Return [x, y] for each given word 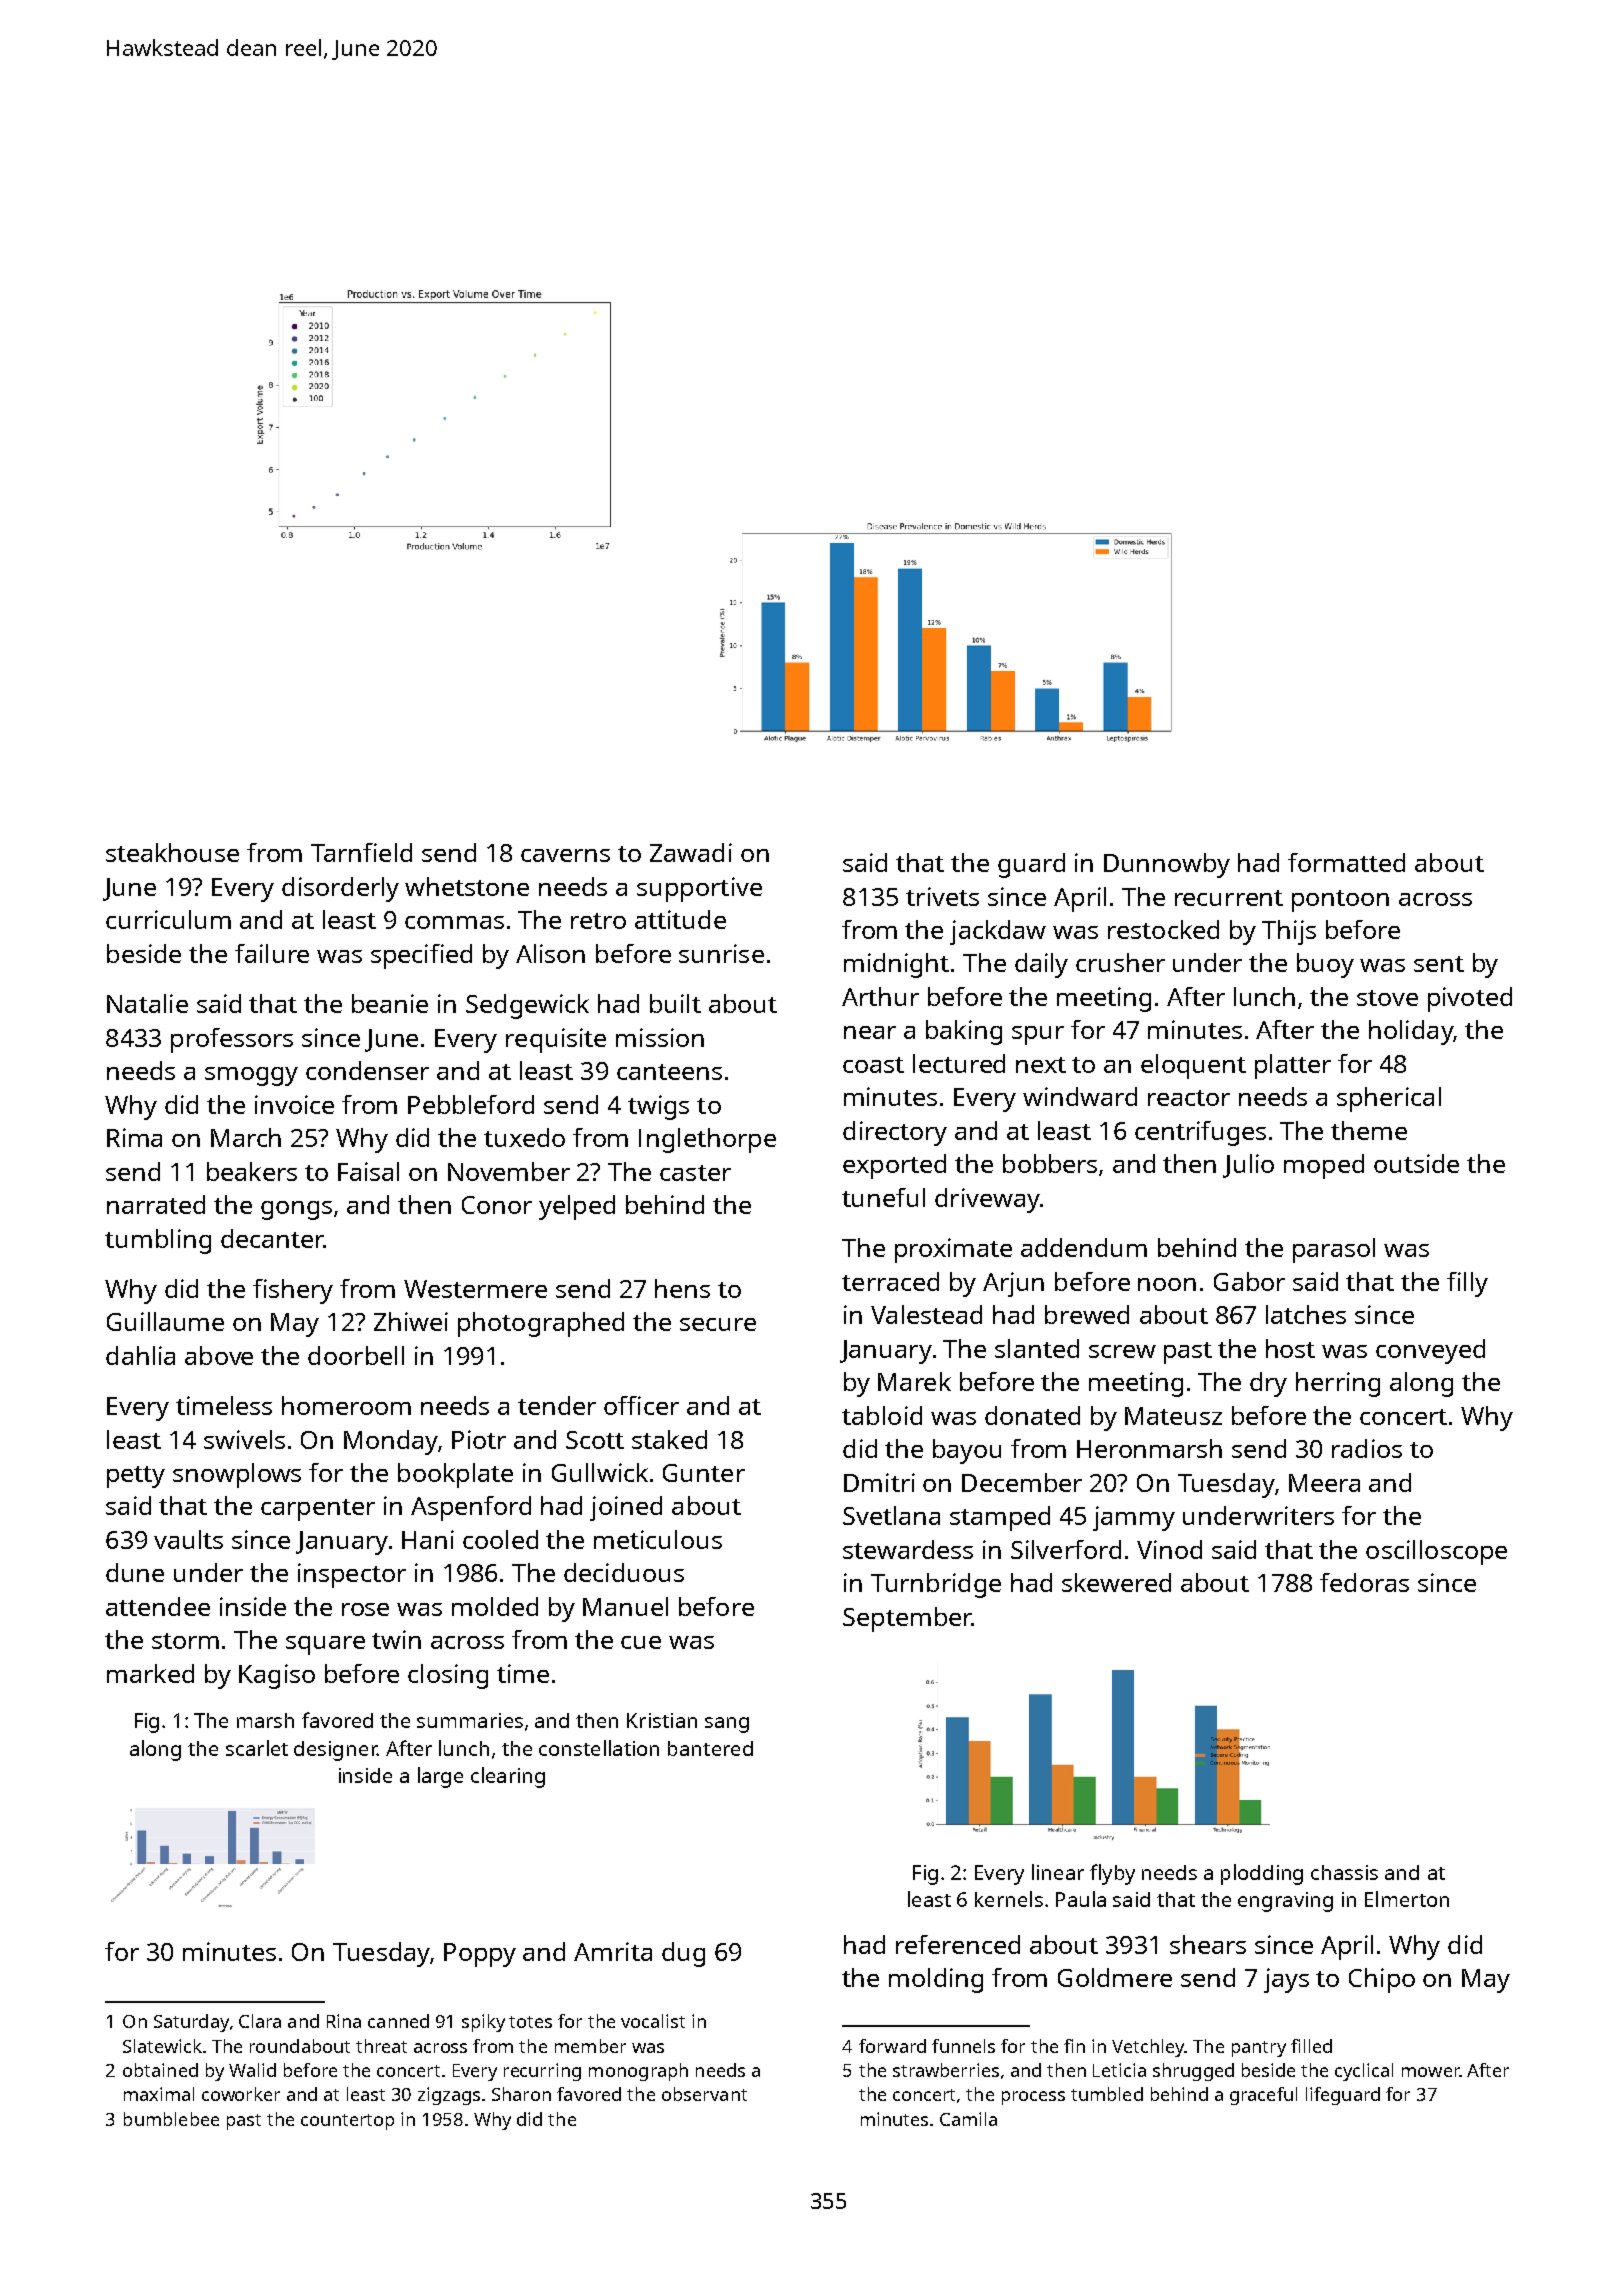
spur [1038, 1035]
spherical [1389, 1099]
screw [1122, 1351]
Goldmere [1115, 1977]
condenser [367, 1070]
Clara [260, 2021]
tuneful [883, 1197]
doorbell [356, 1355]
